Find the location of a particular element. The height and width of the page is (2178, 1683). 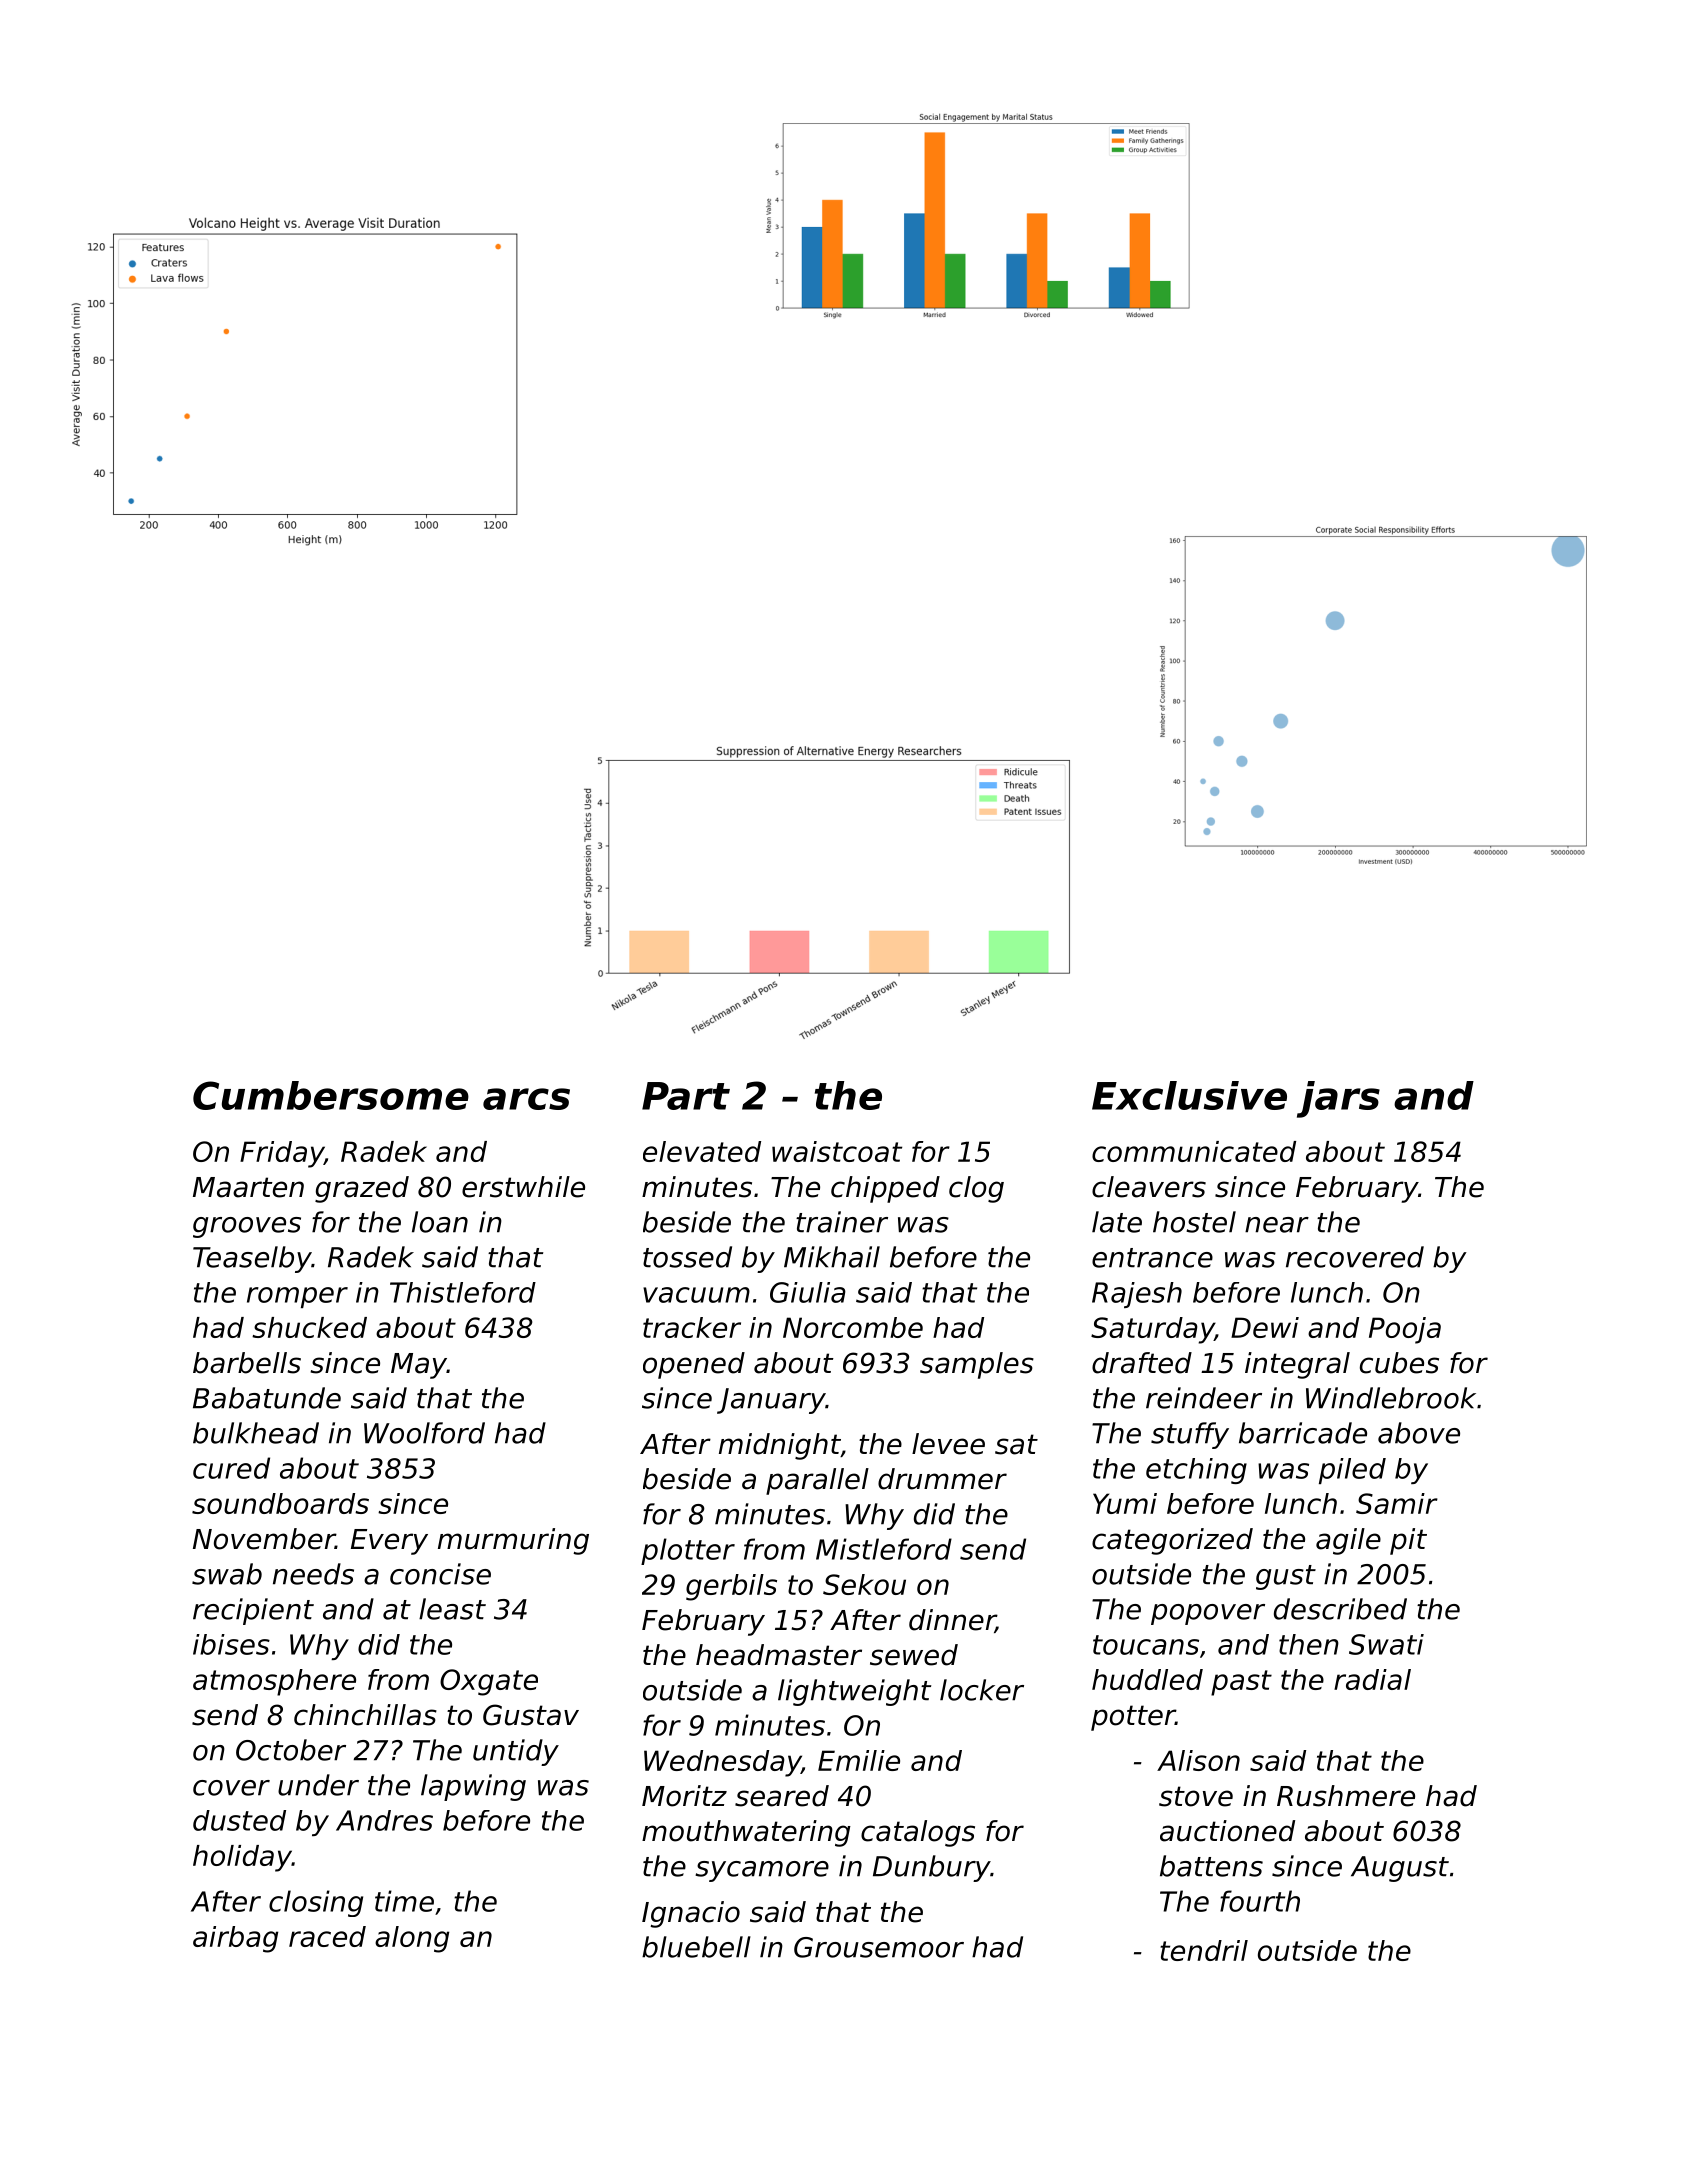

Maarten is located at coordinates (248, 1187).
